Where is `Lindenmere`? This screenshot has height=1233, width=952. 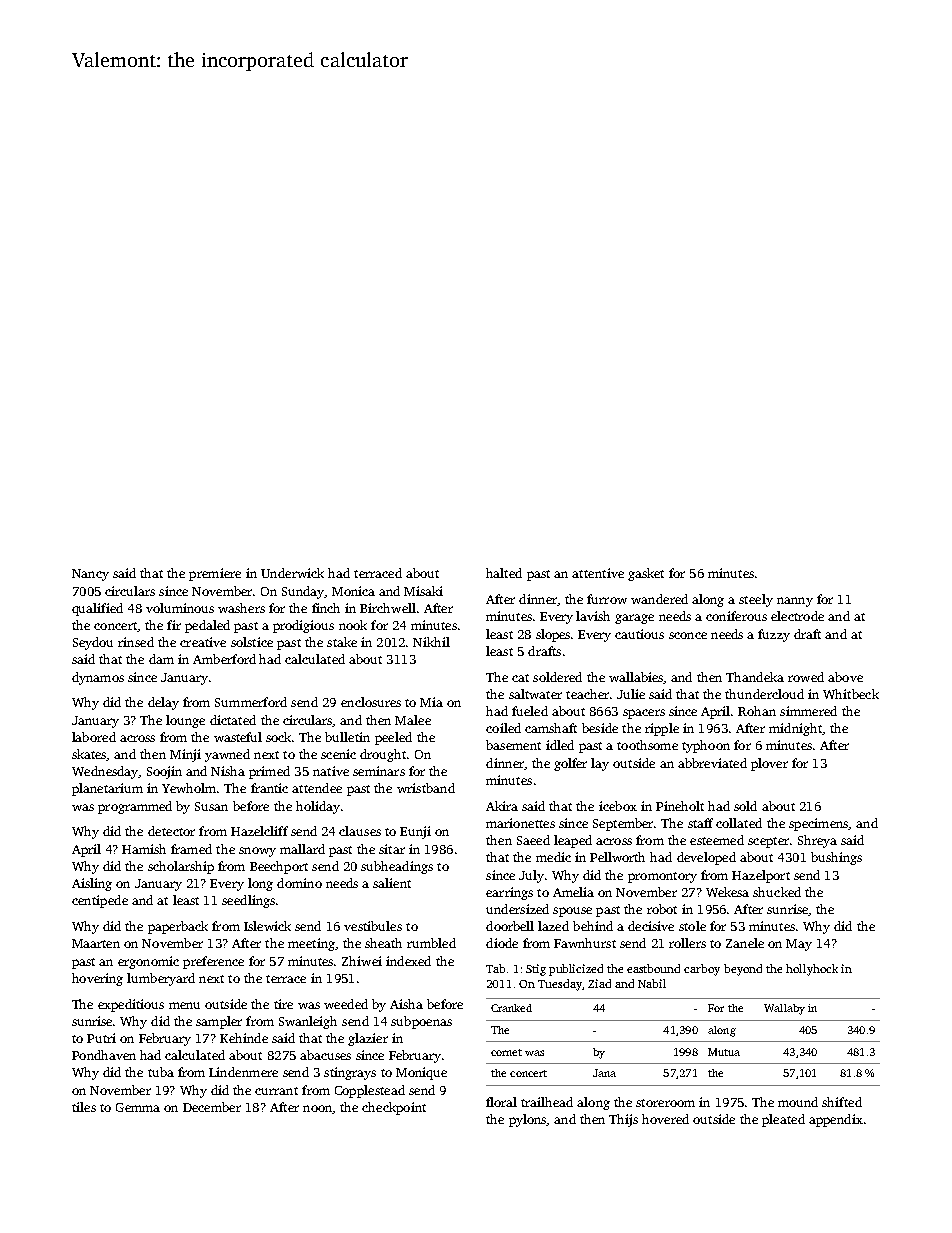 Lindenmere is located at coordinates (243, 1072).
